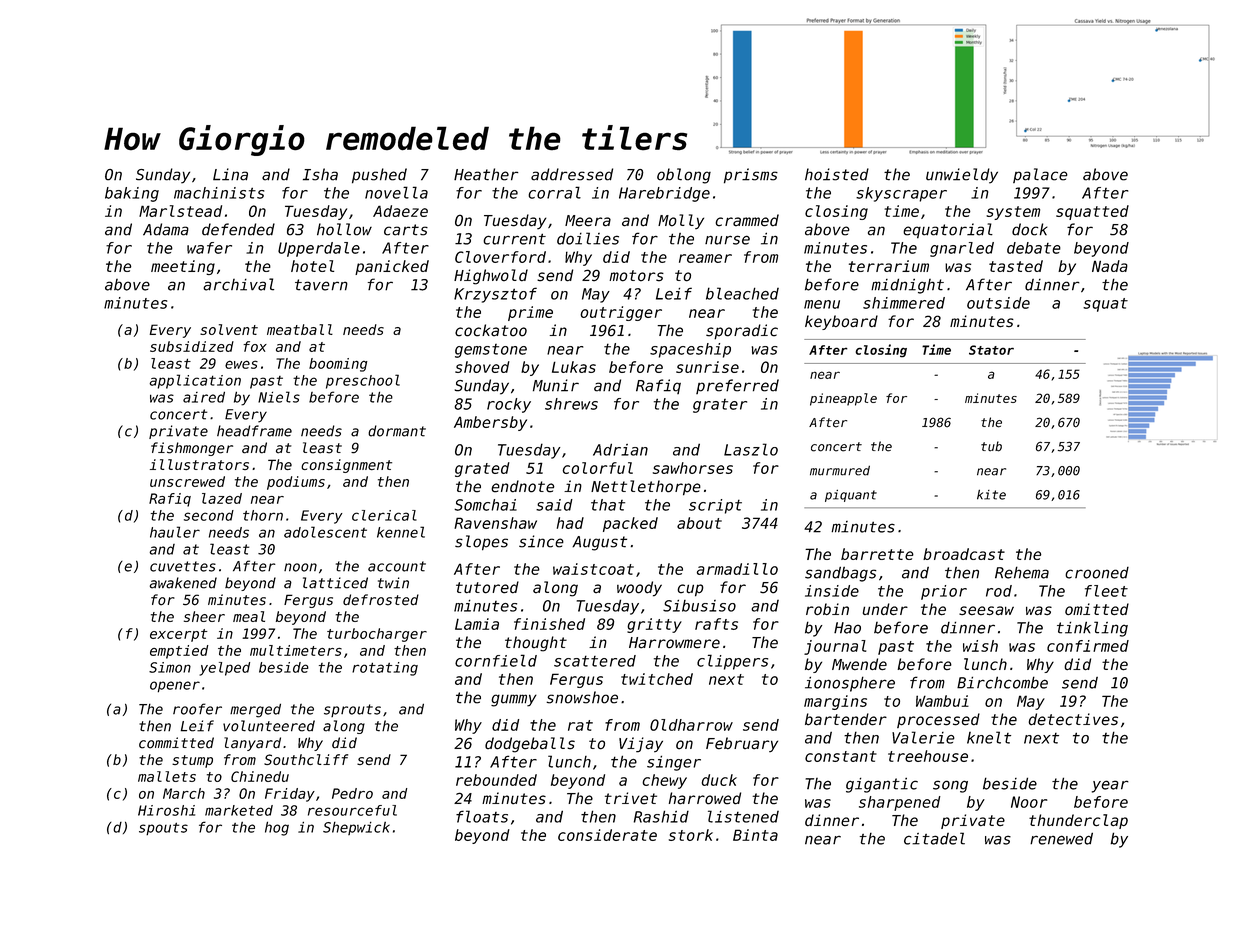 The height and width of the screenshot is (952, 1233). I want to click on defrosted, so click(381, 600).
